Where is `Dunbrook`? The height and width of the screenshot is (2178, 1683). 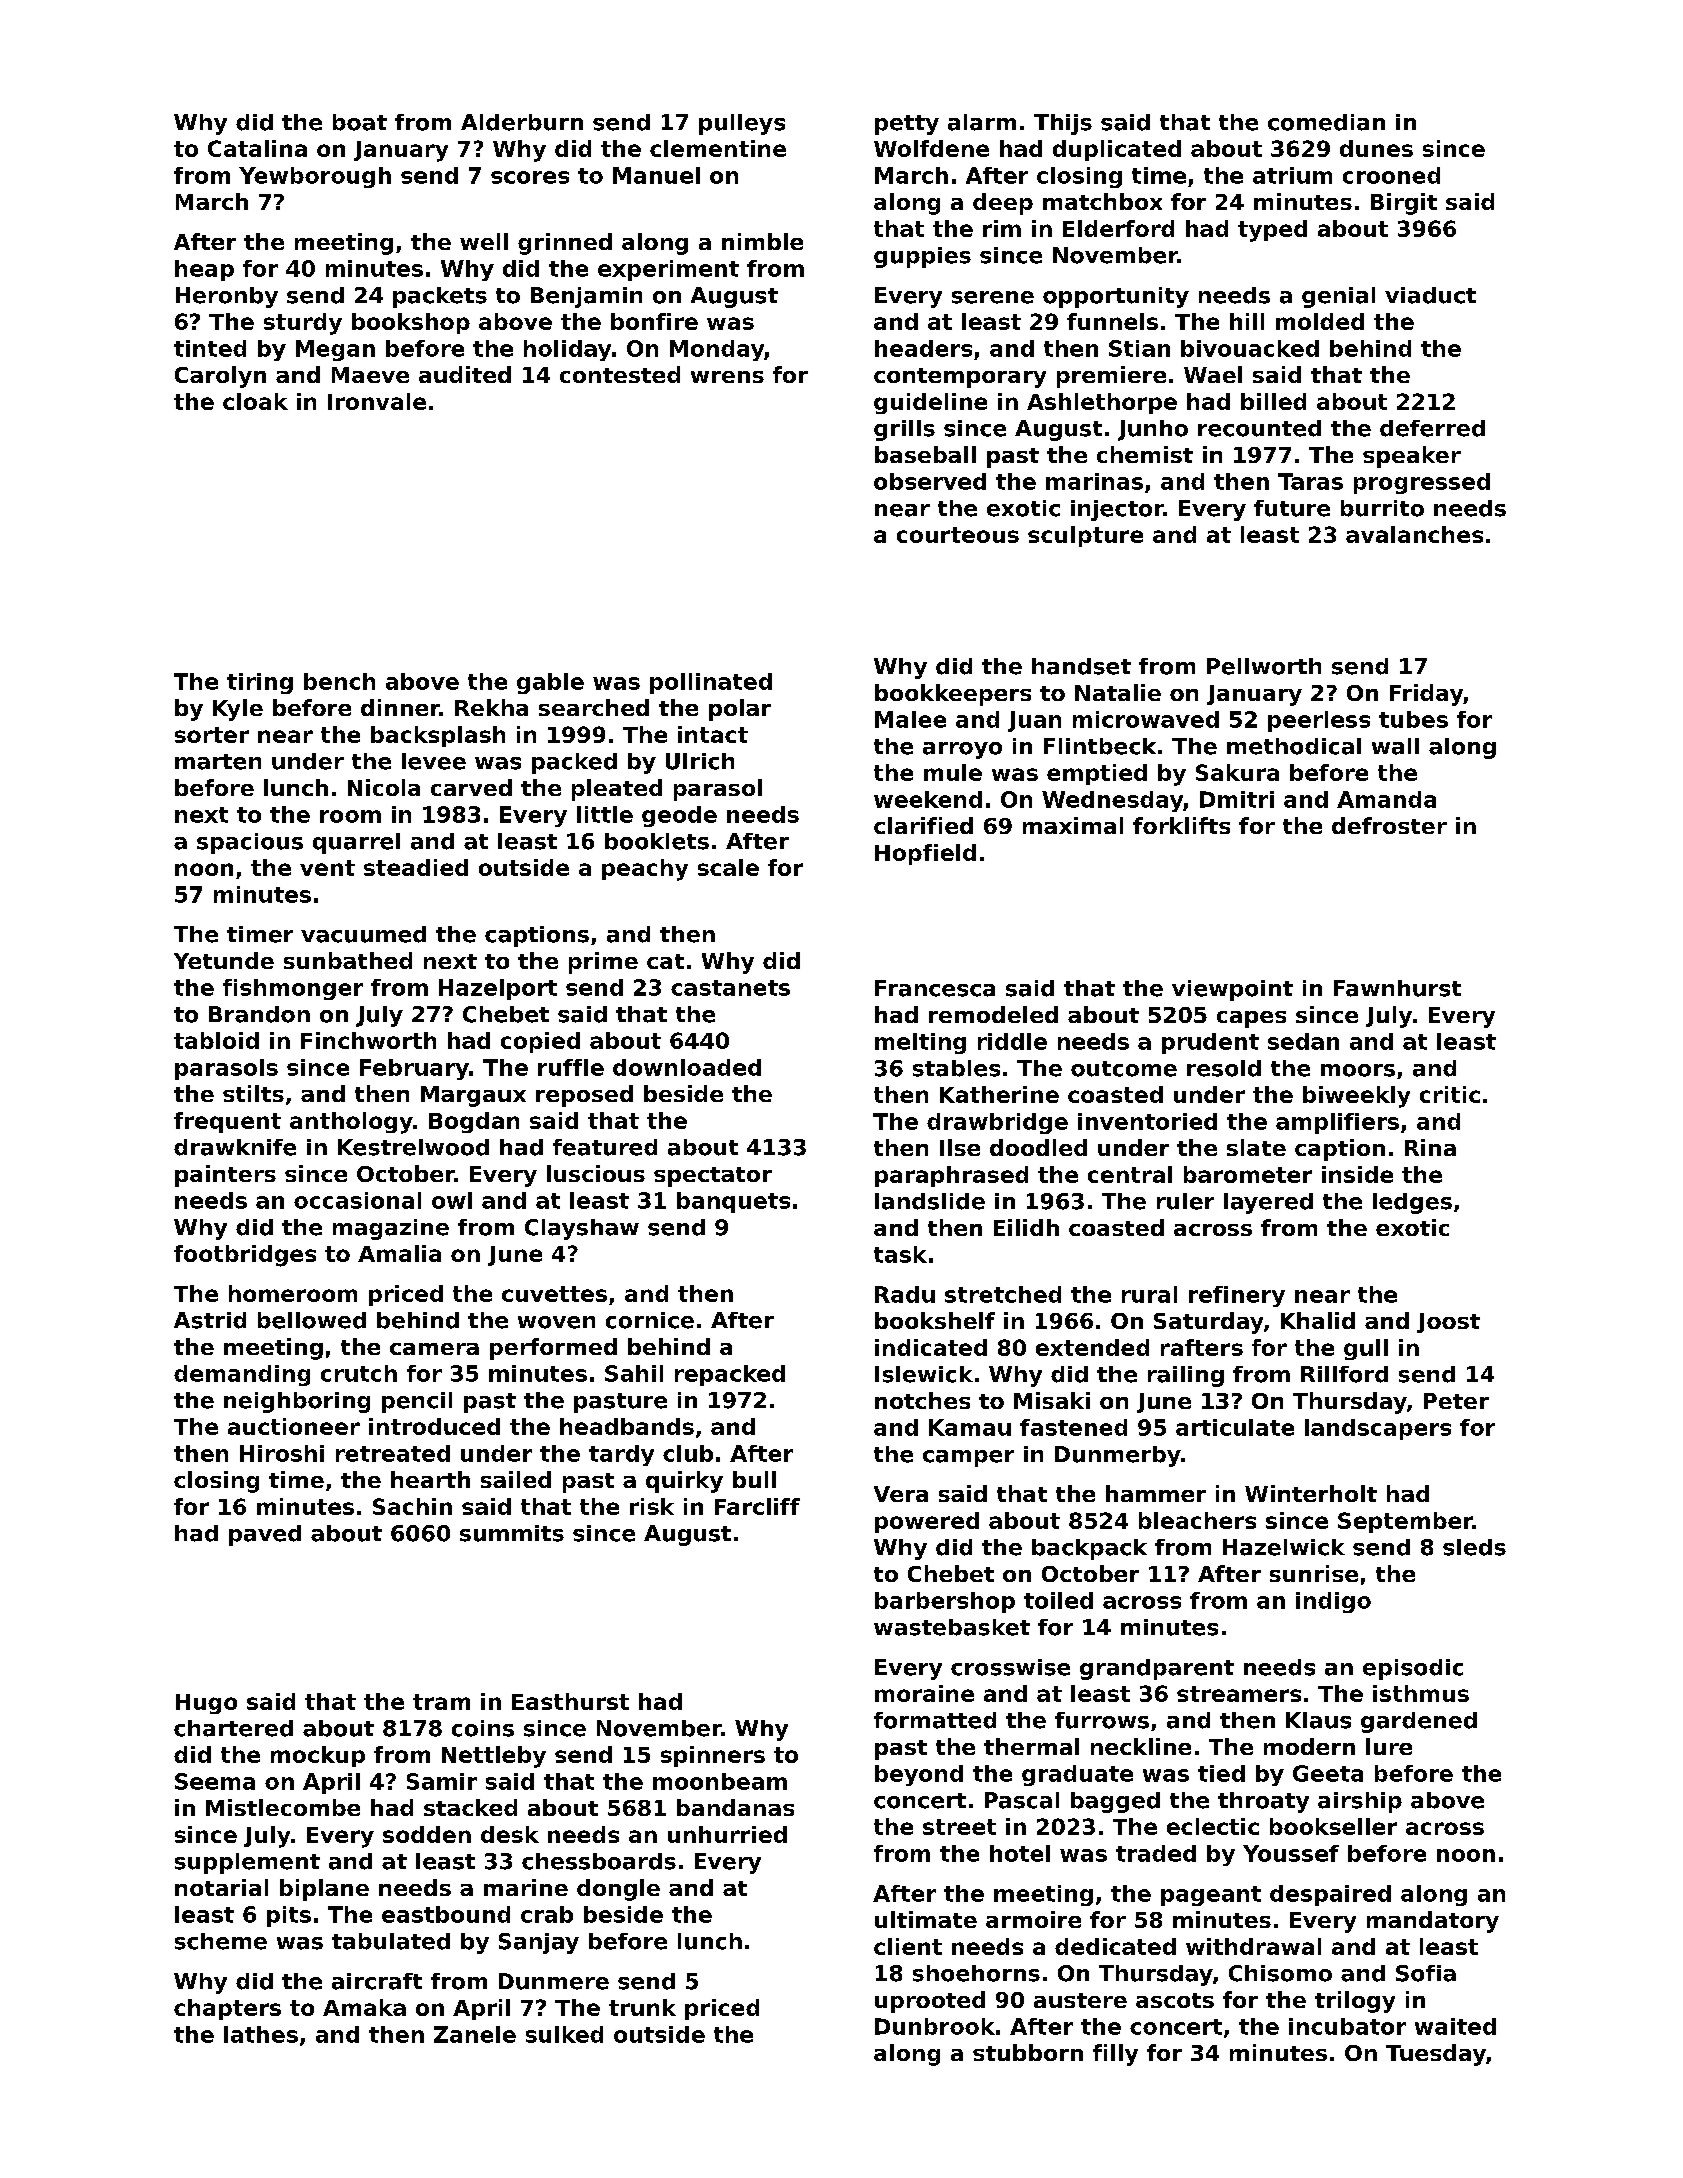
Dunbrook is located at coordinates (935, 2026).
